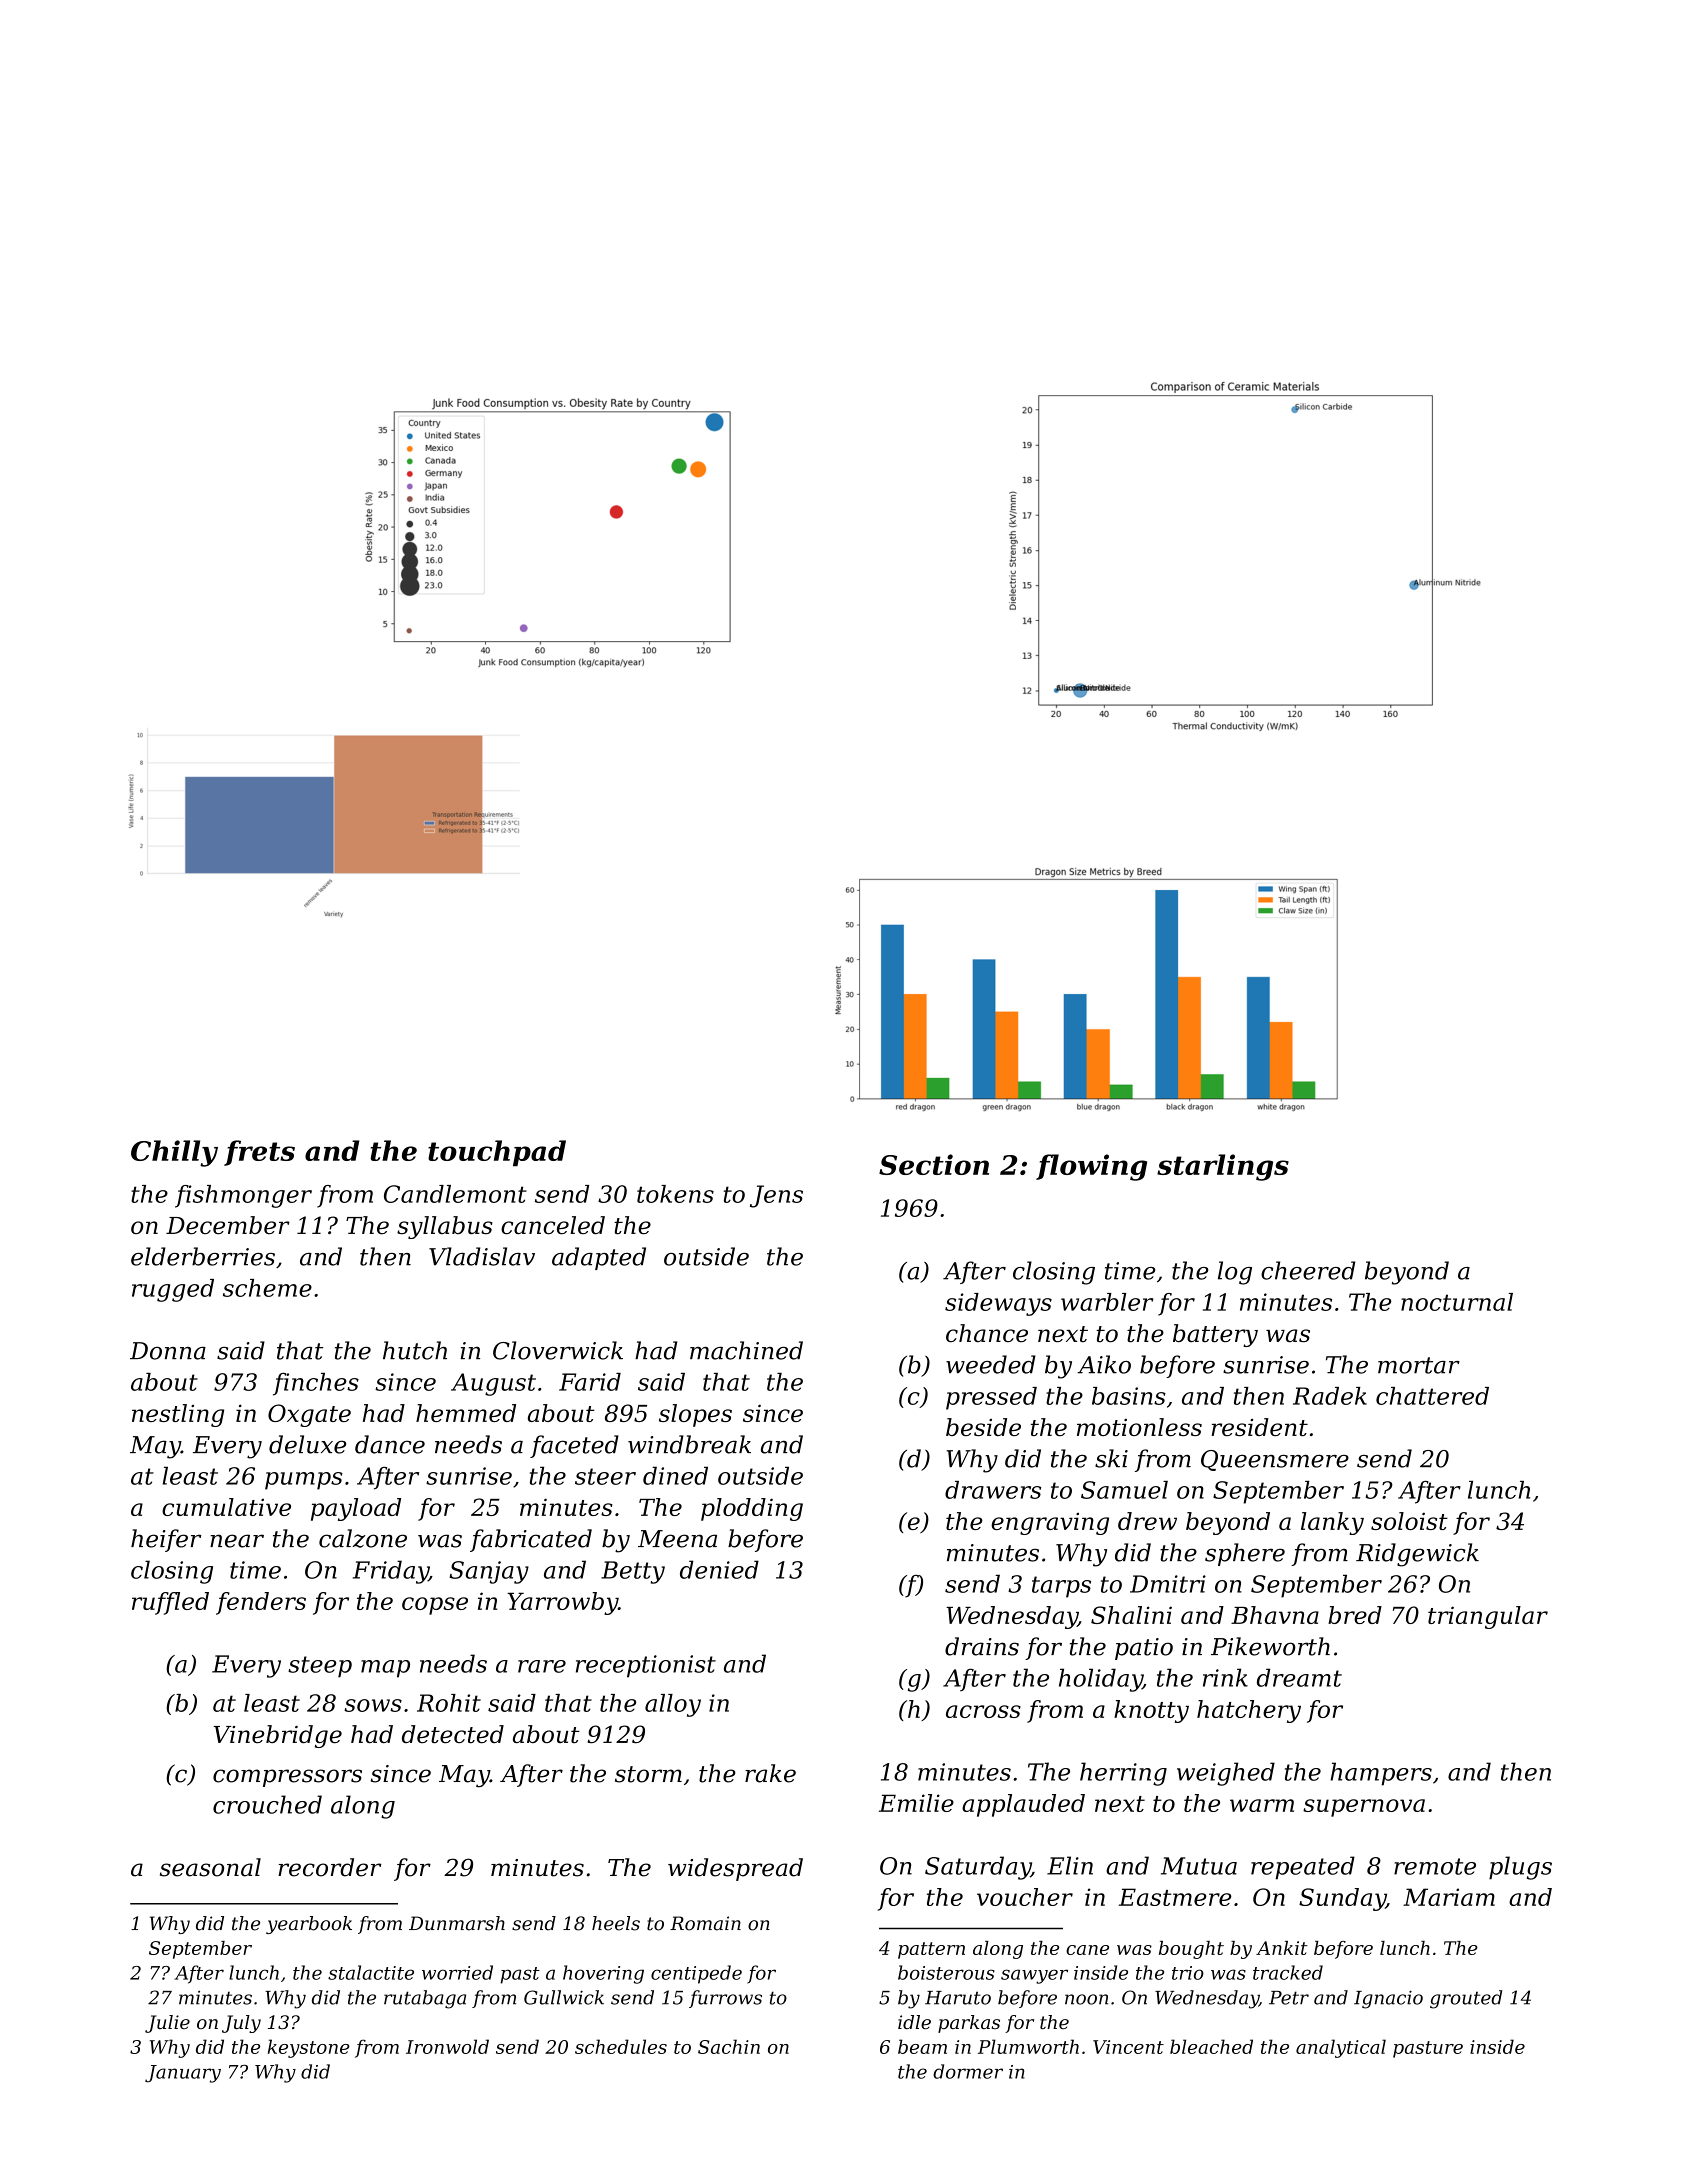 The width and height of the screenshot is (1683, 2178). I want to click on Elin, so click(1070, 1865).
